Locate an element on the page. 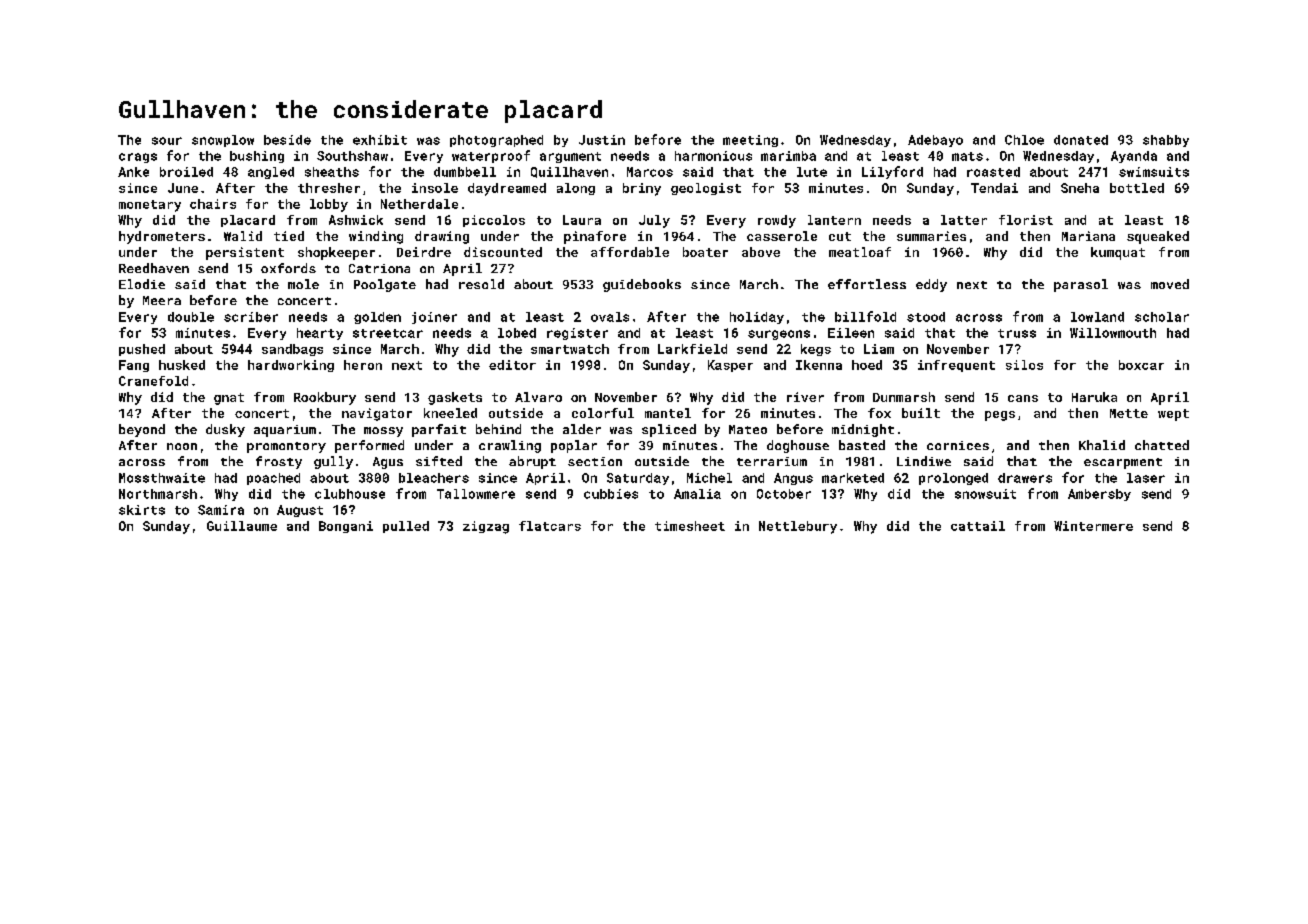 Image resolution: width=1308 pixels, height=924 pixels. Justin is located at coordinates (602, 140).
